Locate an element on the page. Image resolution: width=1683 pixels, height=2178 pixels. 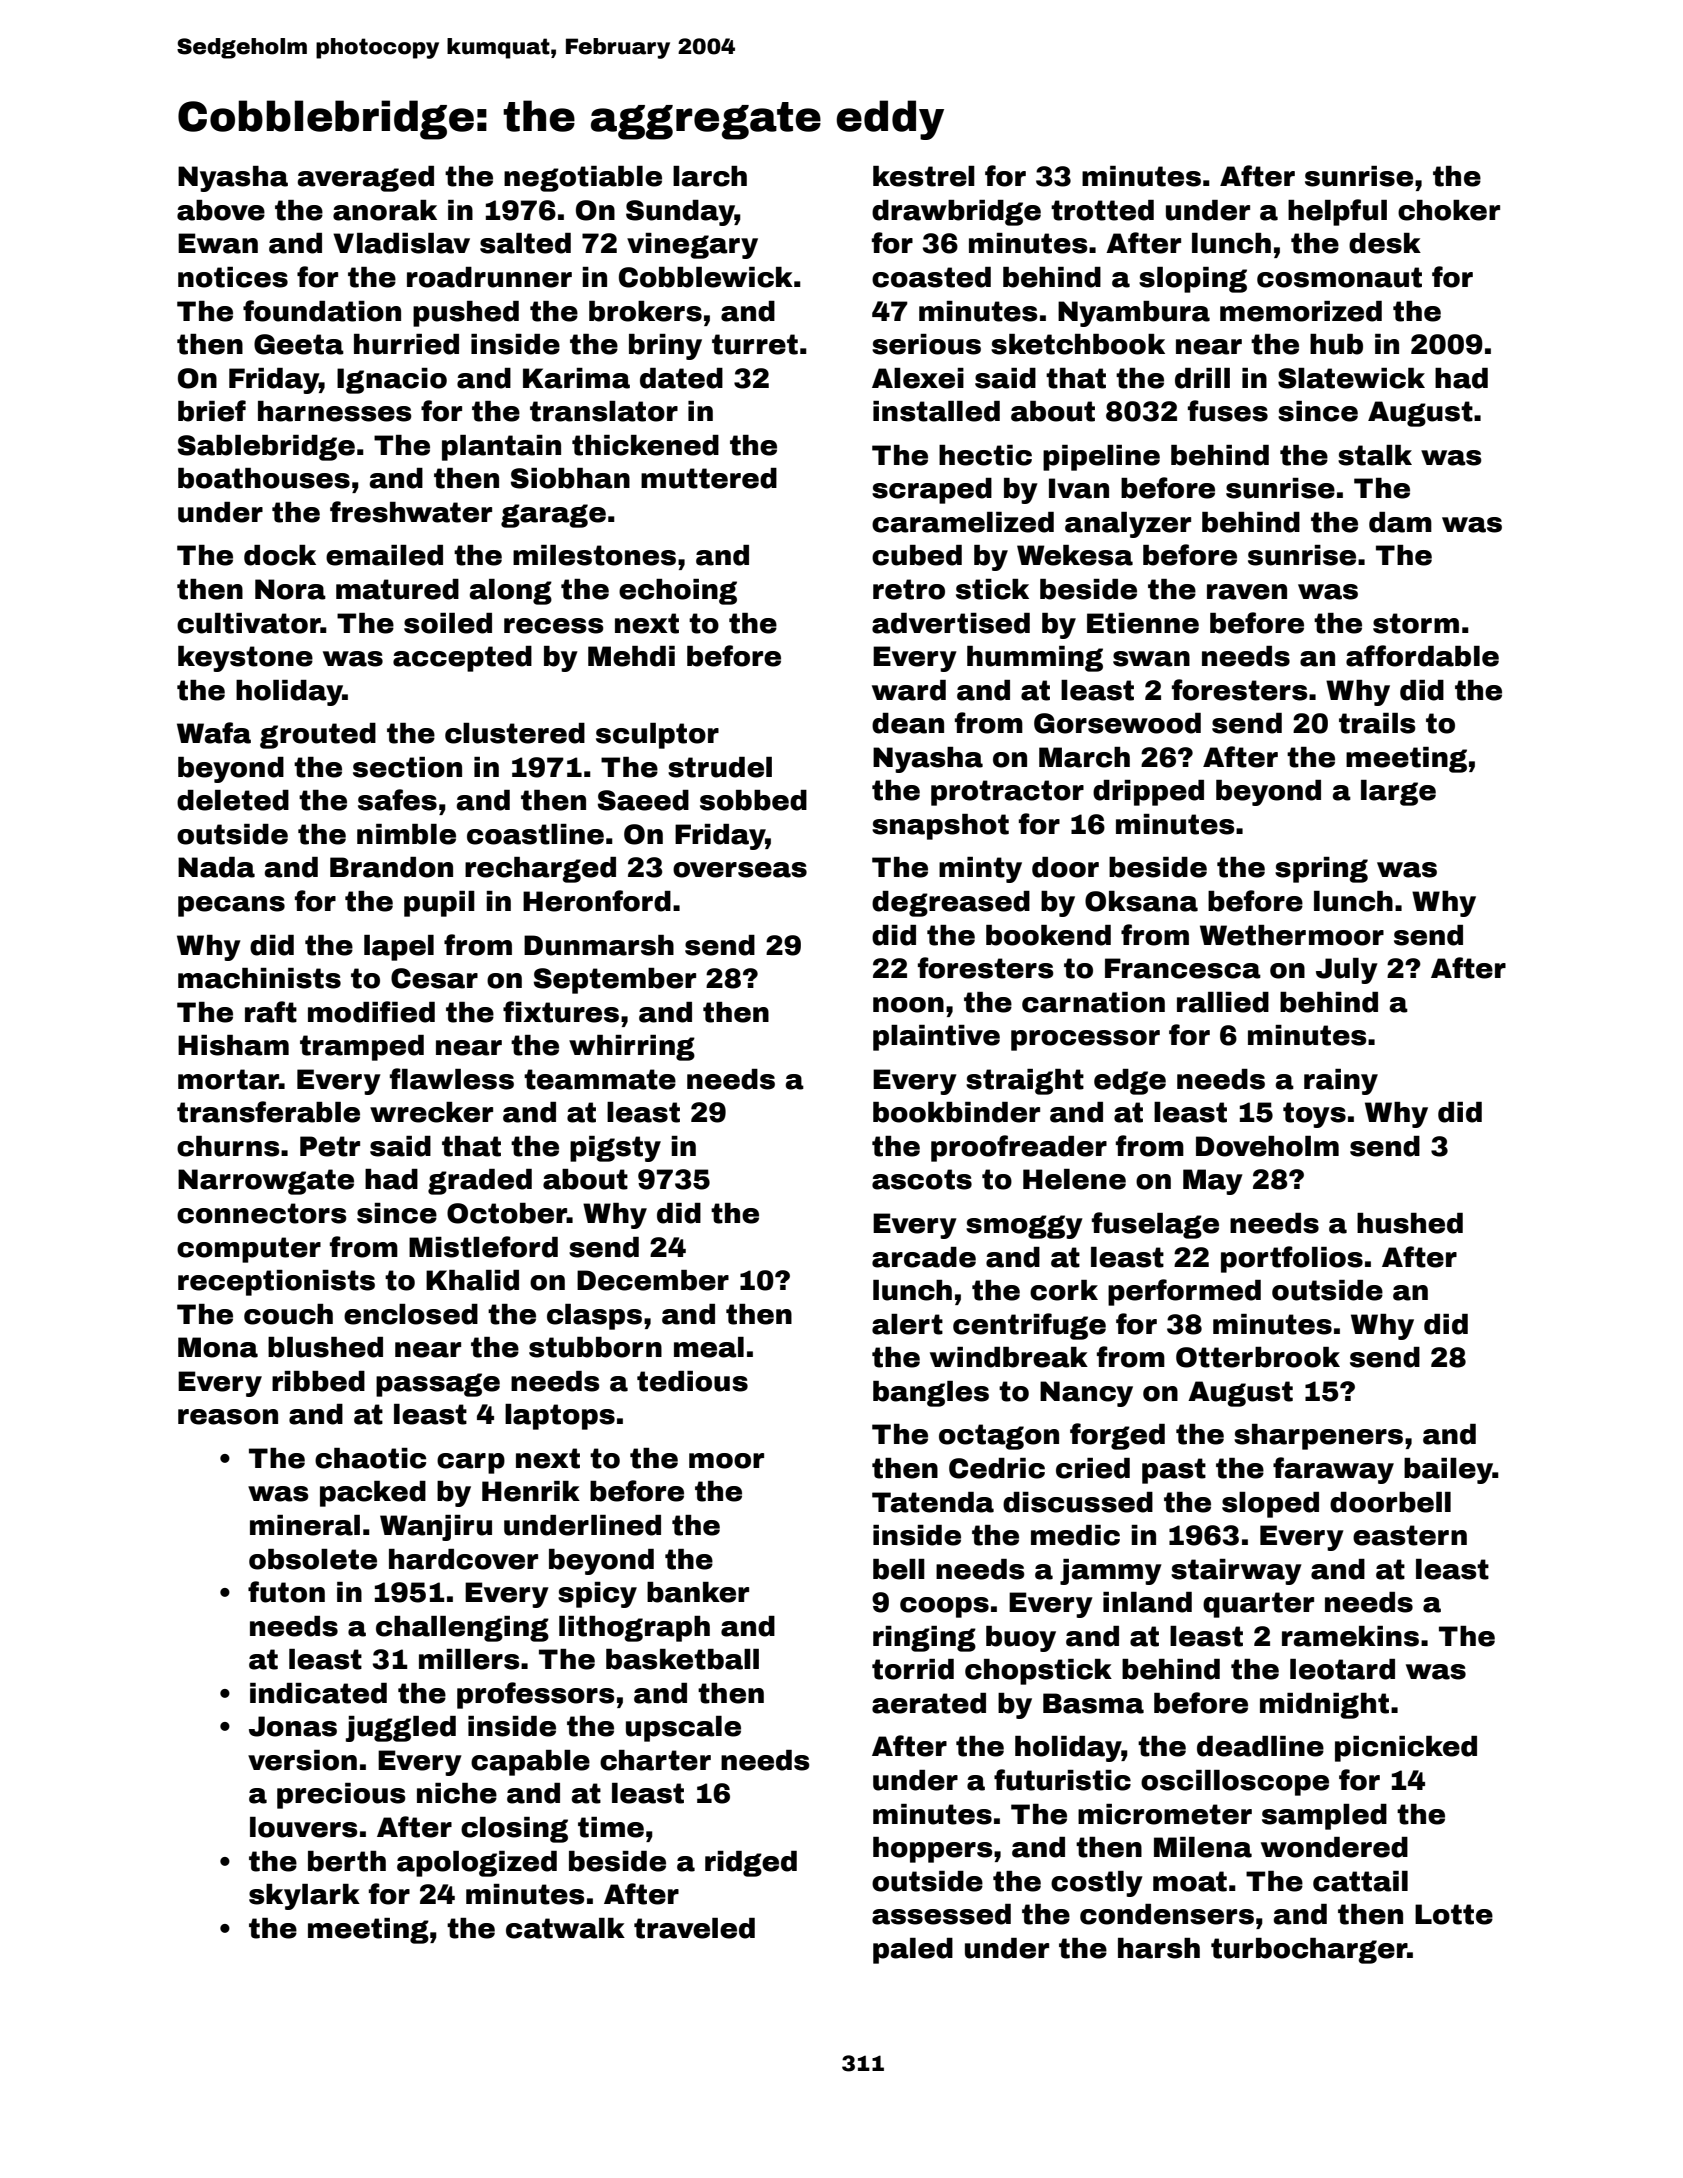
Wanjiru is located at coordinates (436, 1528).
